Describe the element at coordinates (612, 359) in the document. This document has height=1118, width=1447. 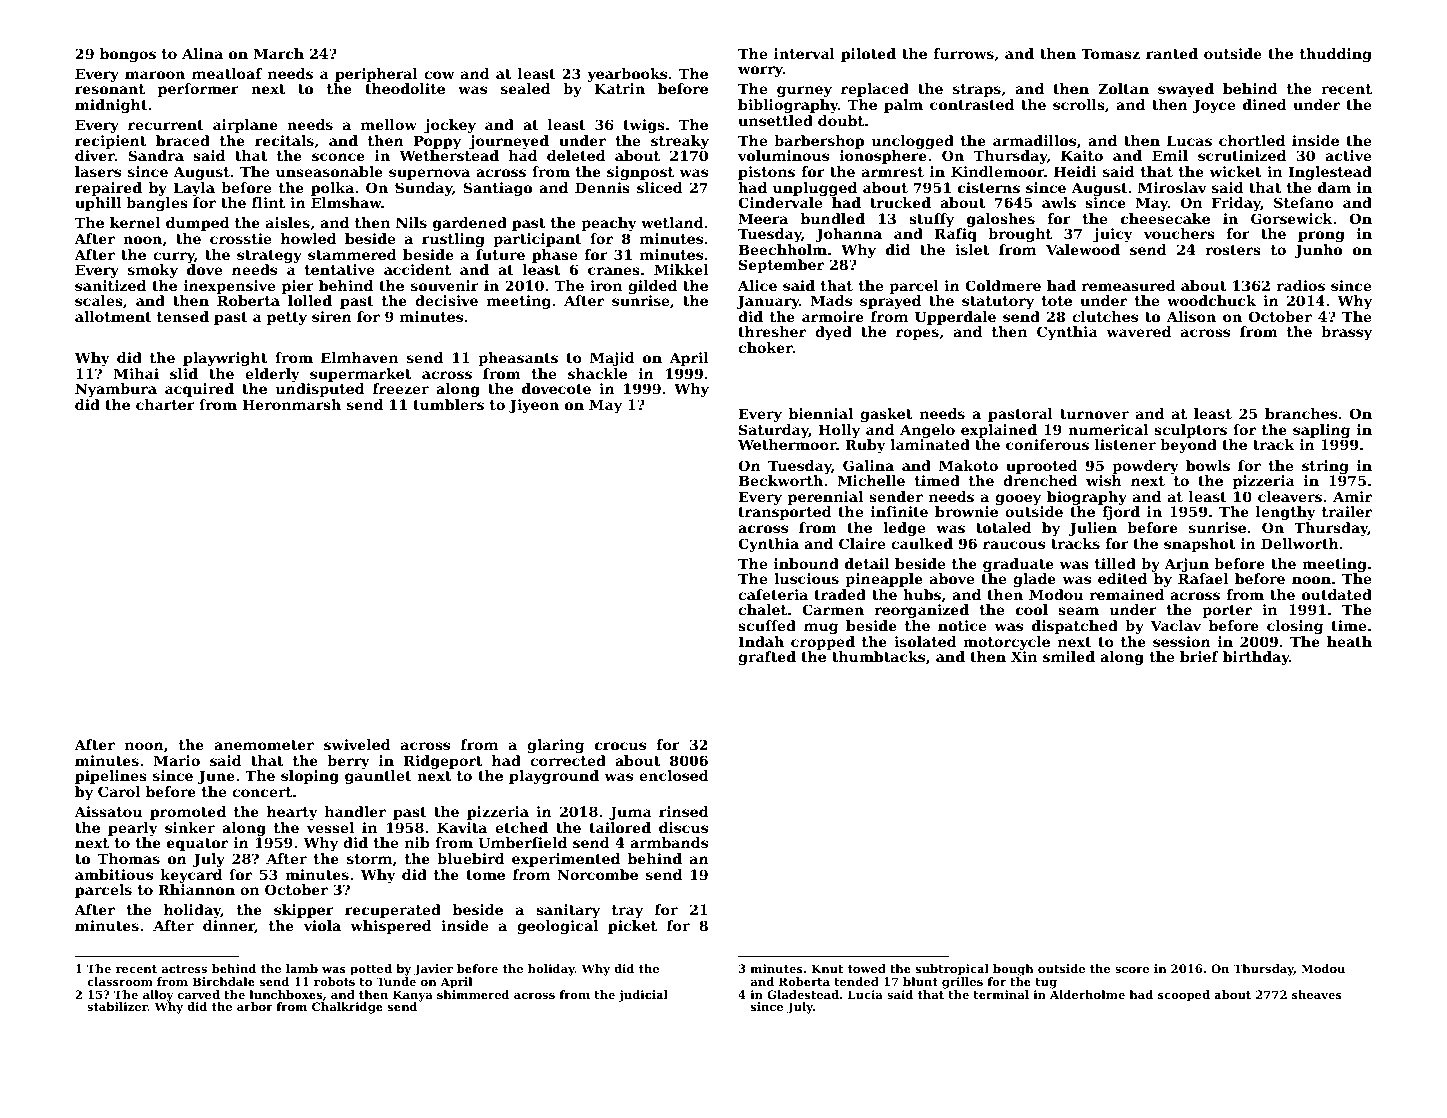
I see `Majid` at that location.
